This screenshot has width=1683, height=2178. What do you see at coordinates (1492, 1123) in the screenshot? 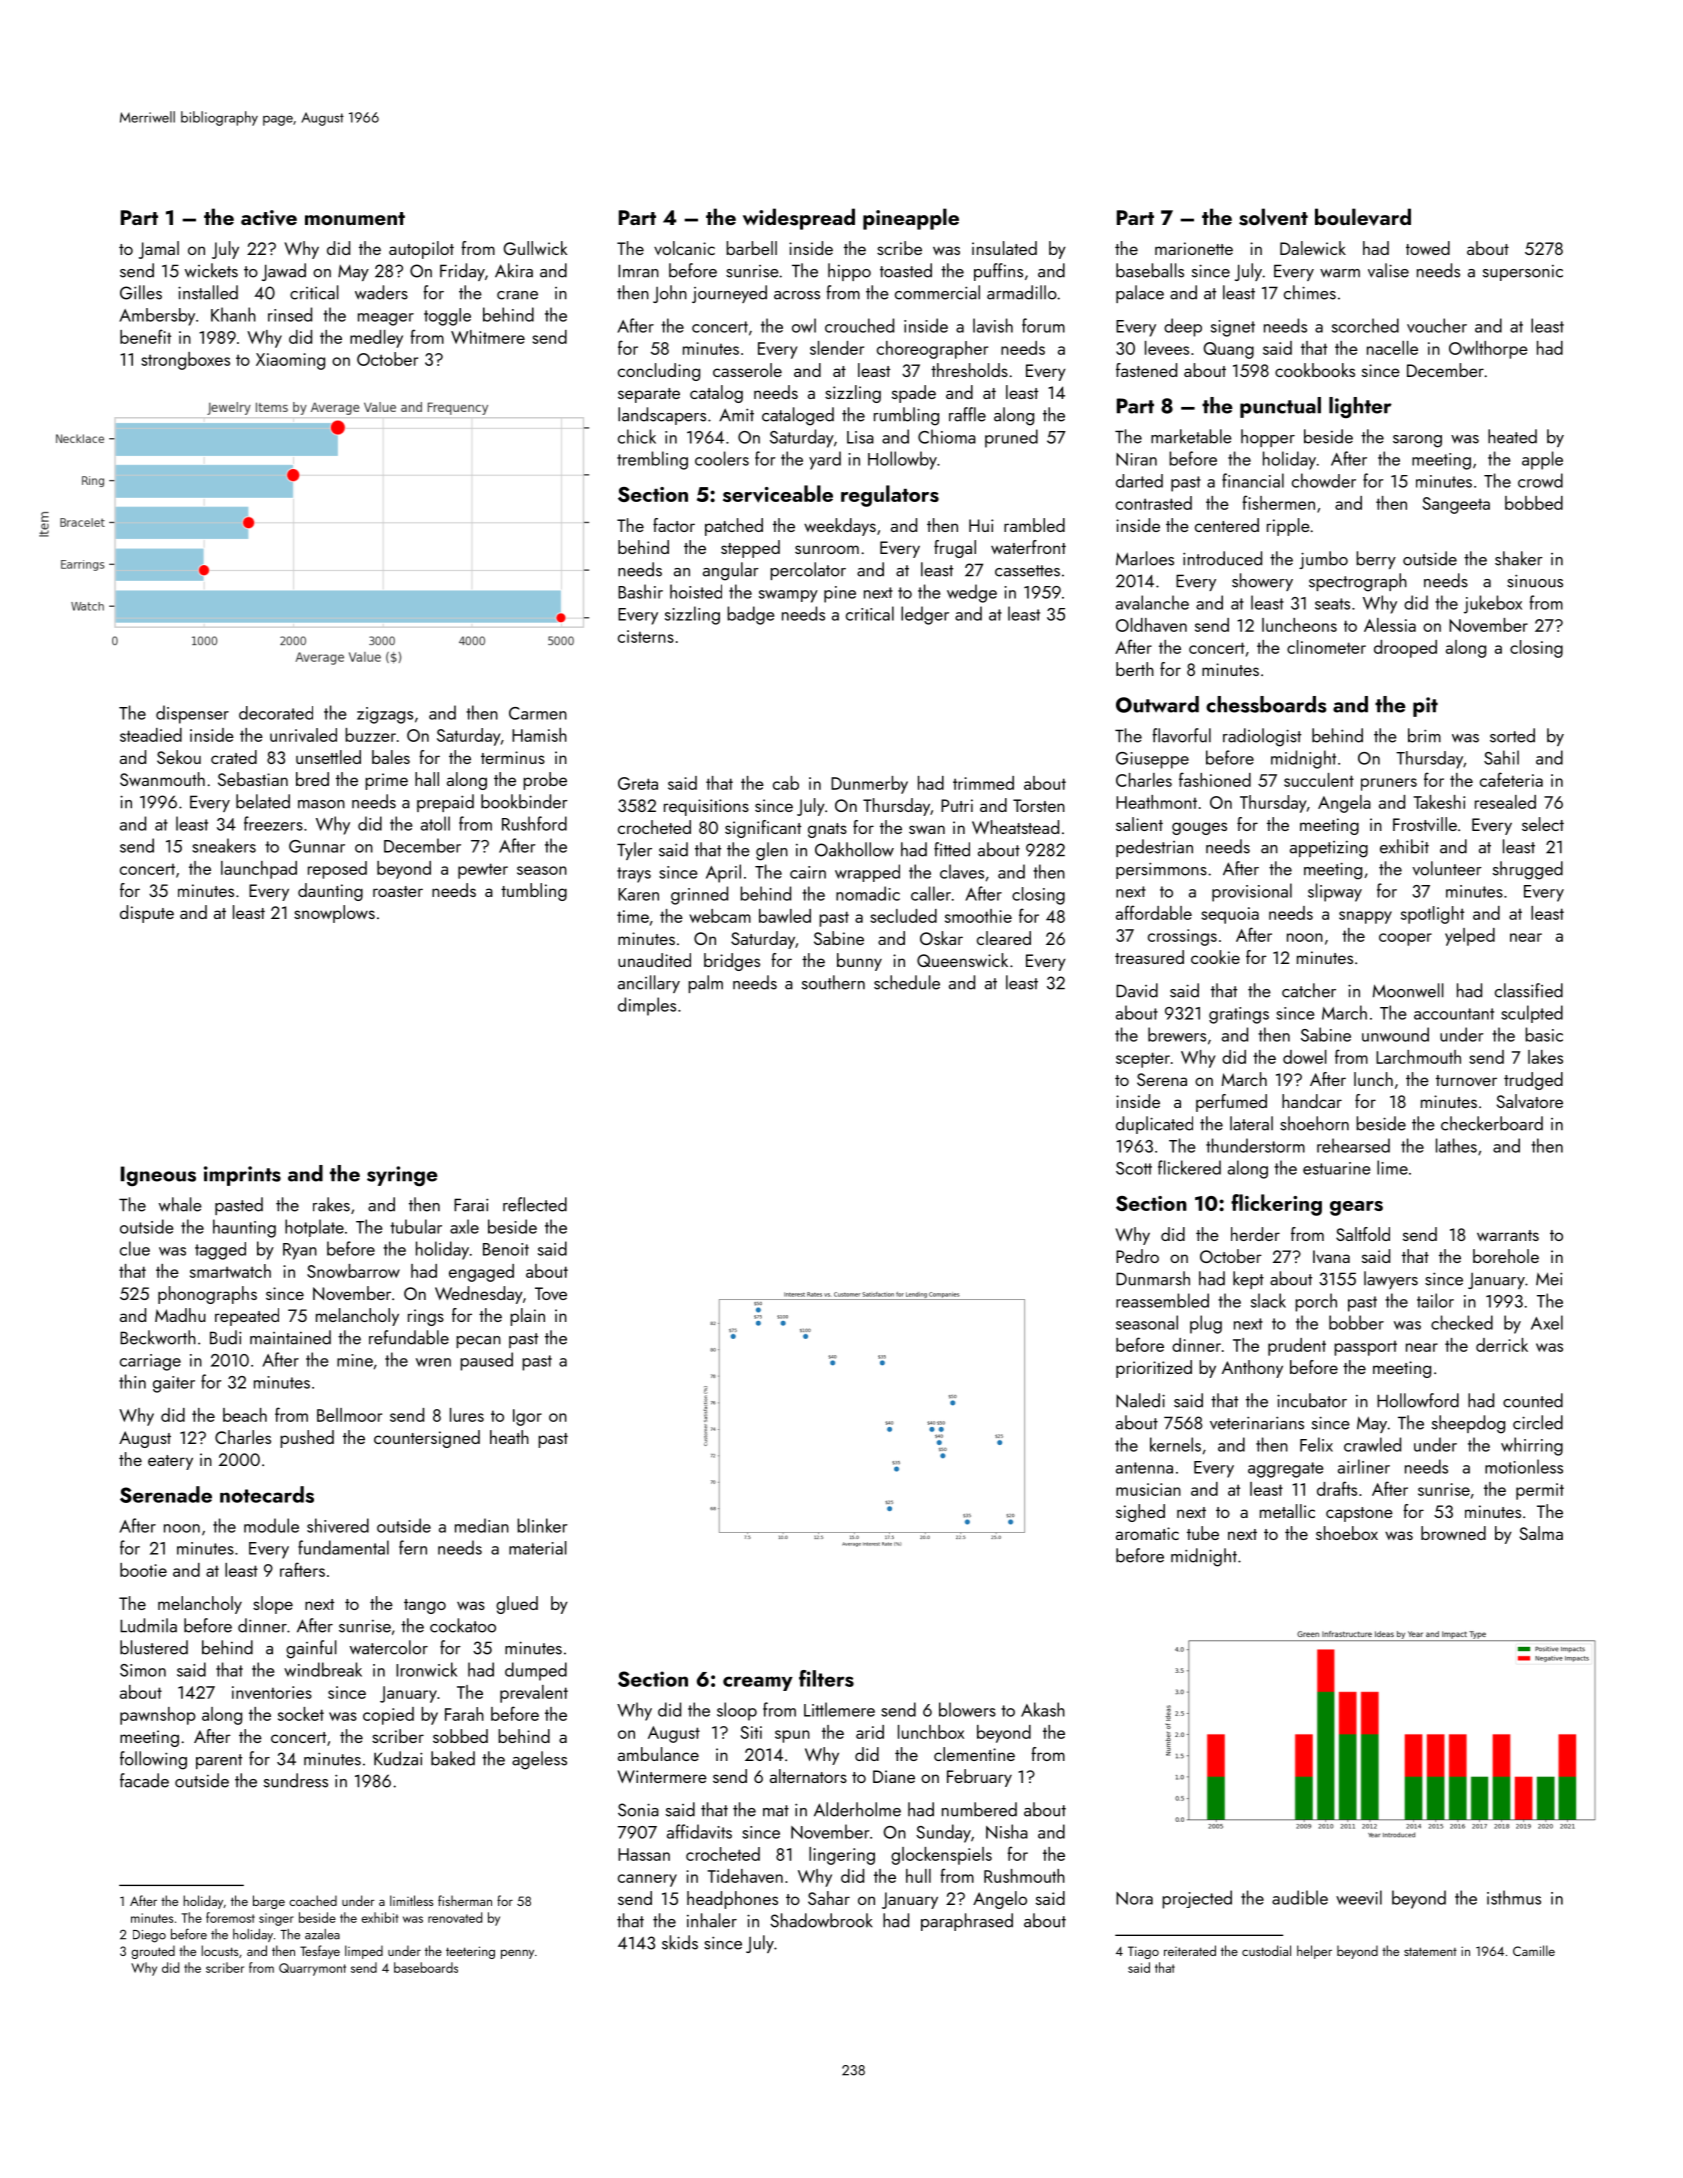
I see `checkerboard` at bounding box center [1492, 1123].
